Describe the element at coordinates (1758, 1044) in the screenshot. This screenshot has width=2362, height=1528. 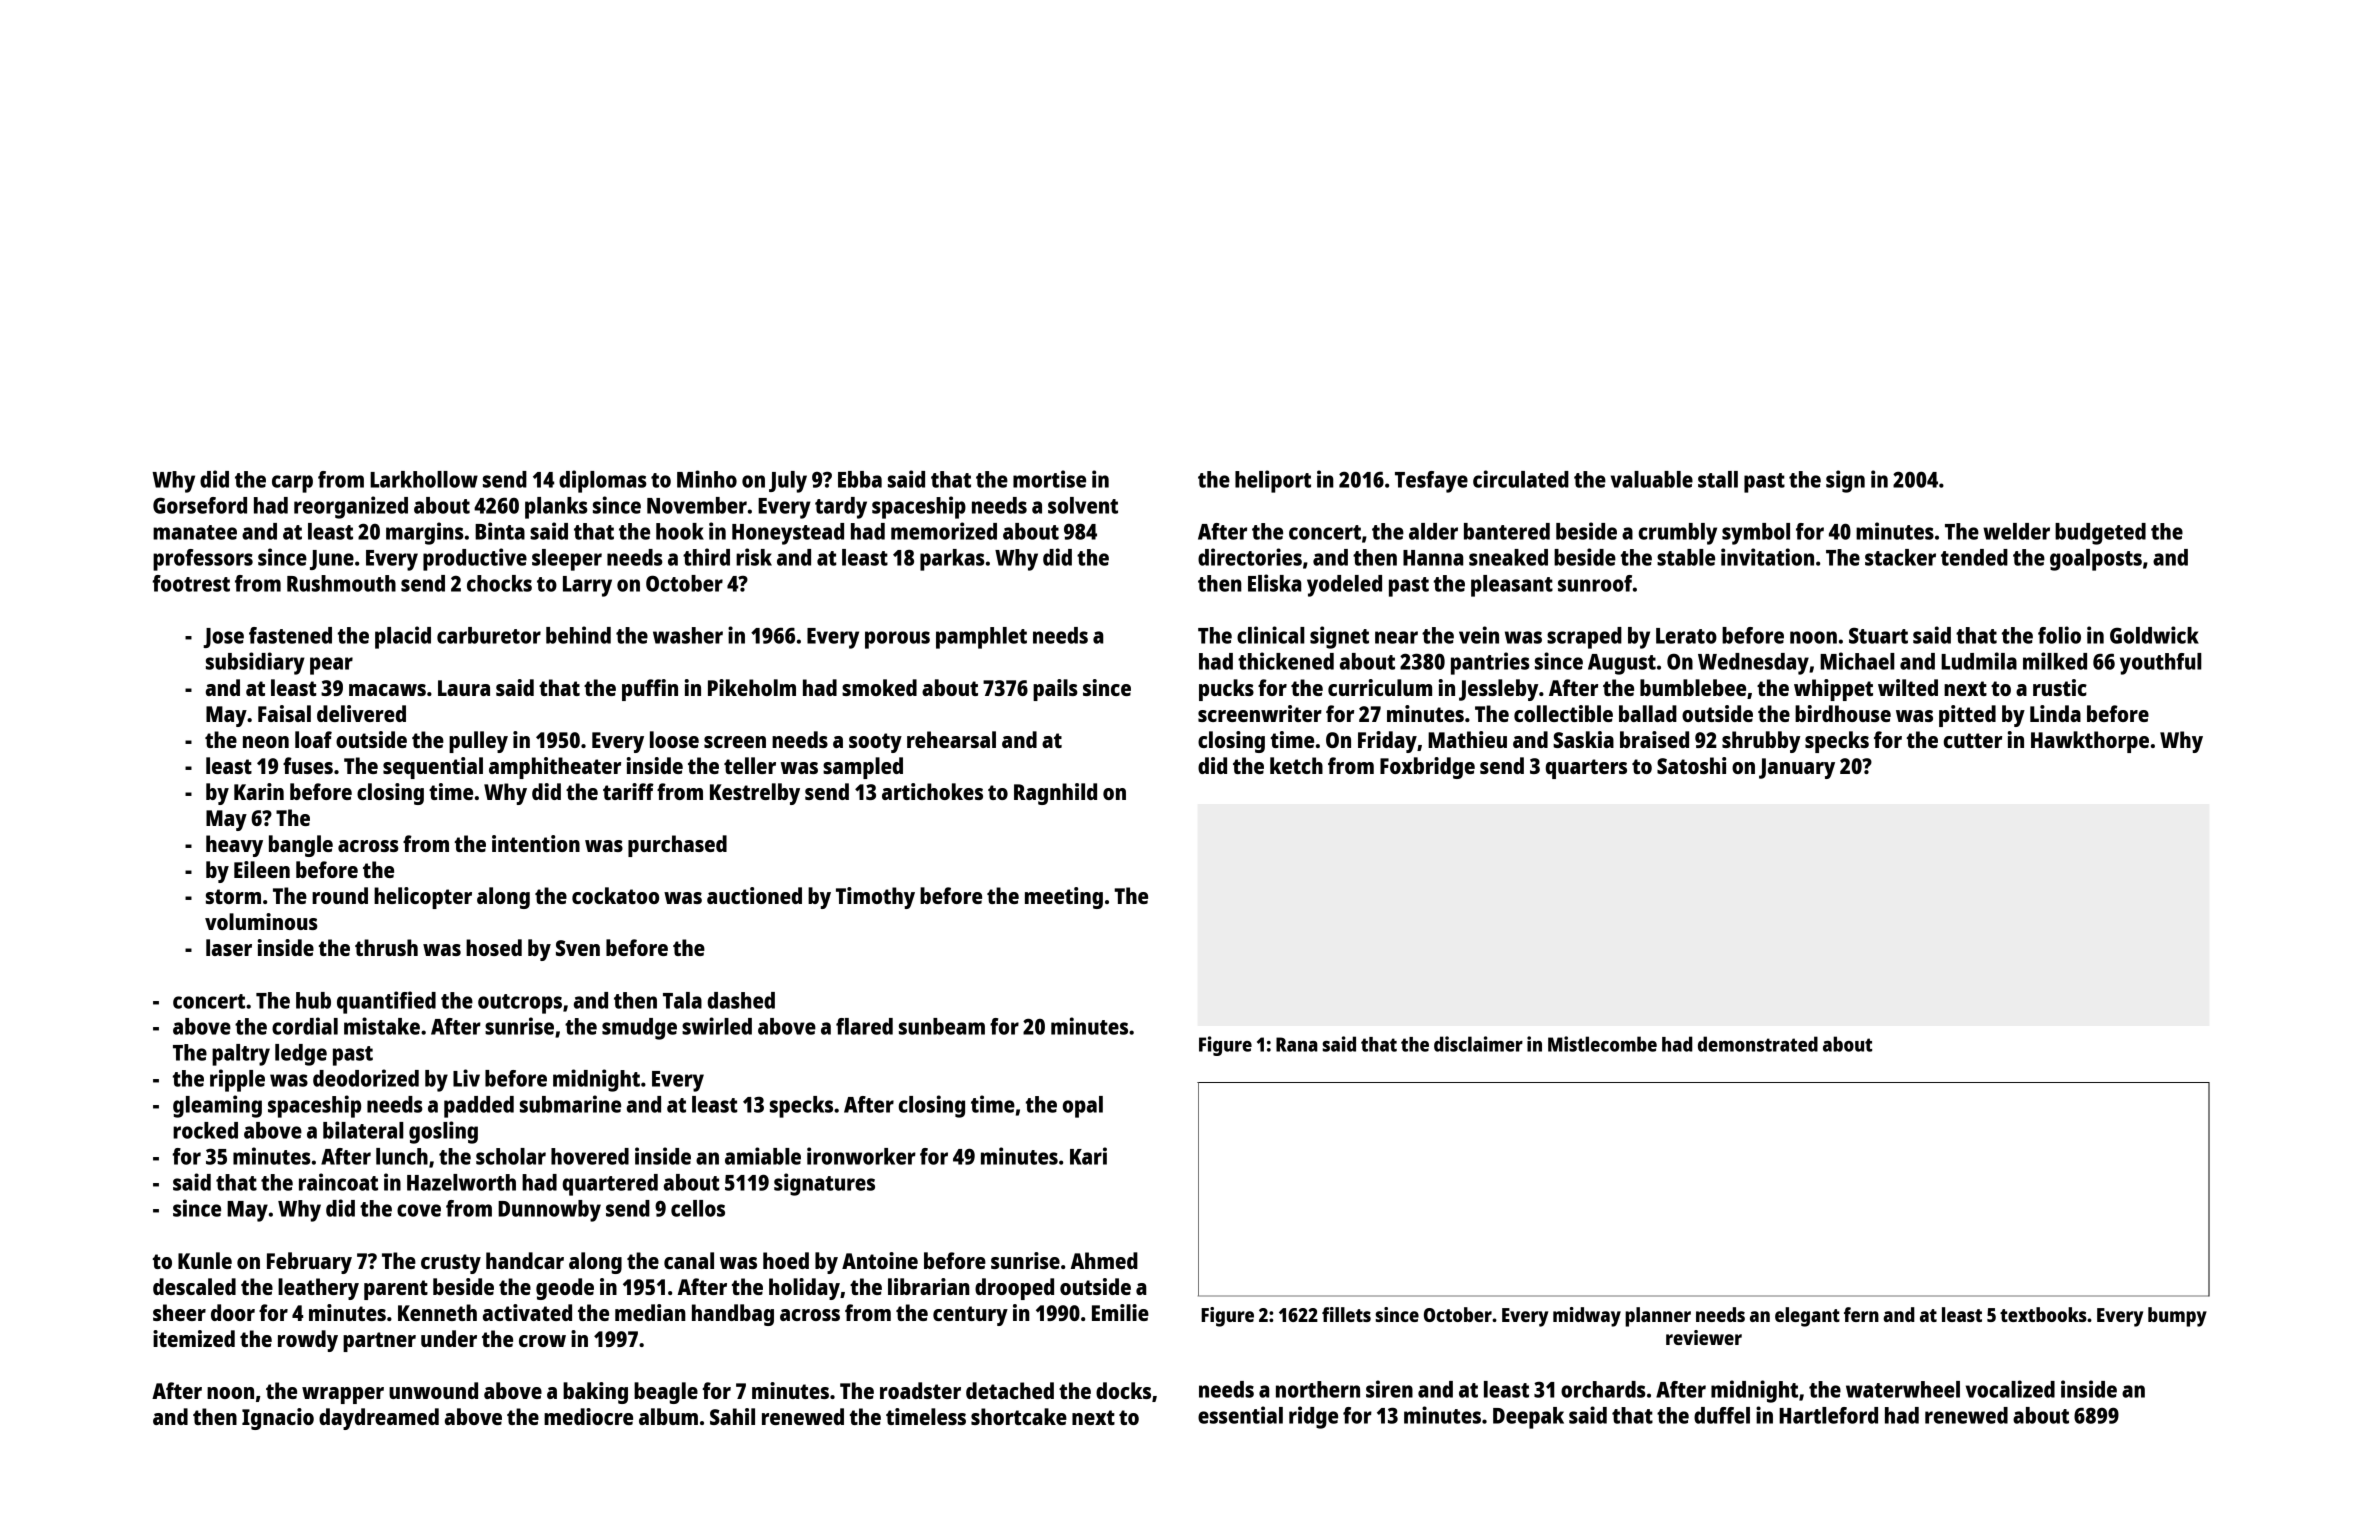
I see `demonstrated` at that location.
